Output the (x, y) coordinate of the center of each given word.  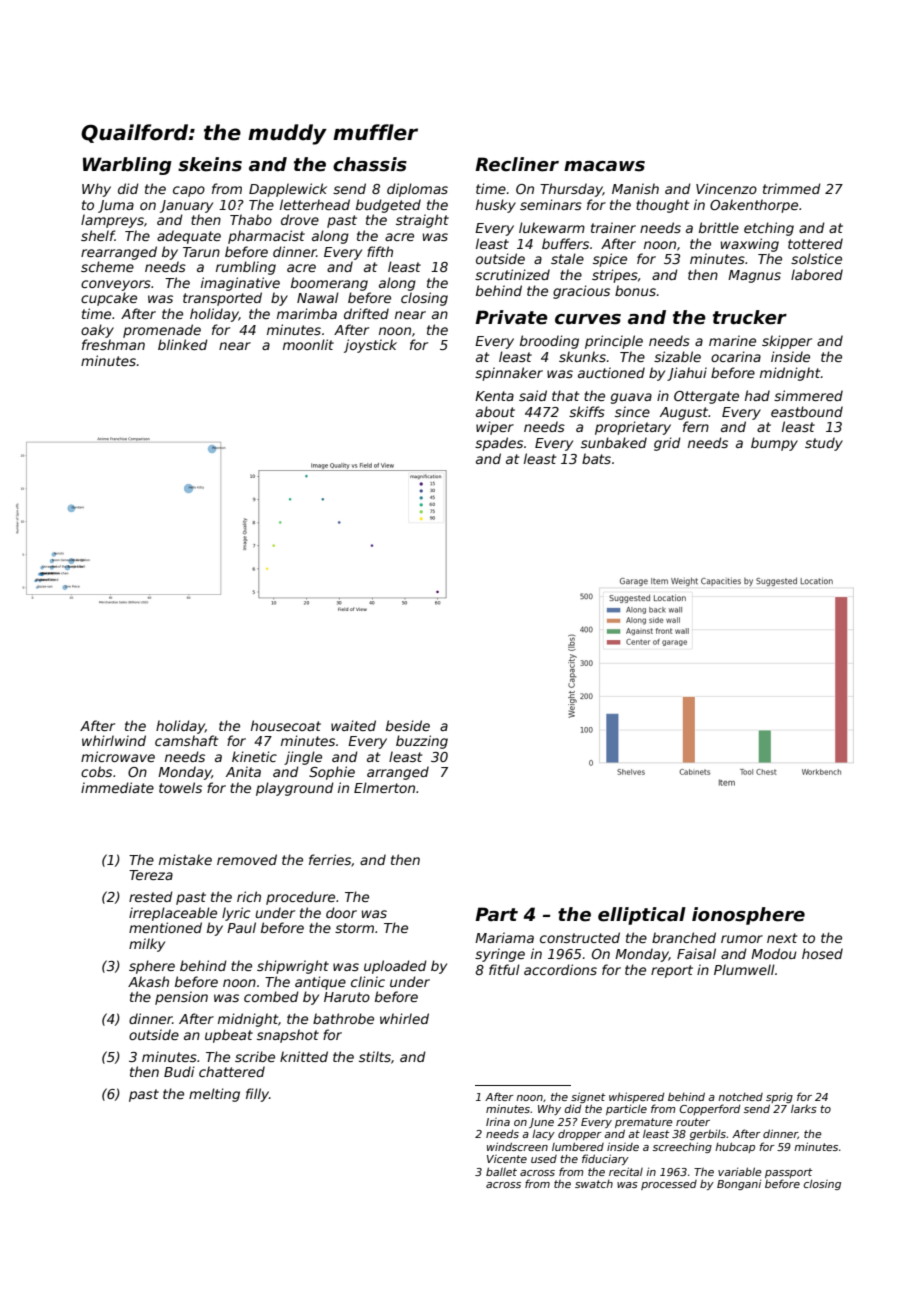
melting (214, 1095)
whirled (404, 1018)
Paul (241, 927)
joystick (370, 346)
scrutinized (512, 274)
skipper (787, 342)
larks (804, 1109)
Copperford (709, 1109)
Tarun (201, 252)
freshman (113, 344)
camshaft (186, 740)
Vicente (507, 1159)
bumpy (774, 444)
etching (769, 229)
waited (353, 725)
